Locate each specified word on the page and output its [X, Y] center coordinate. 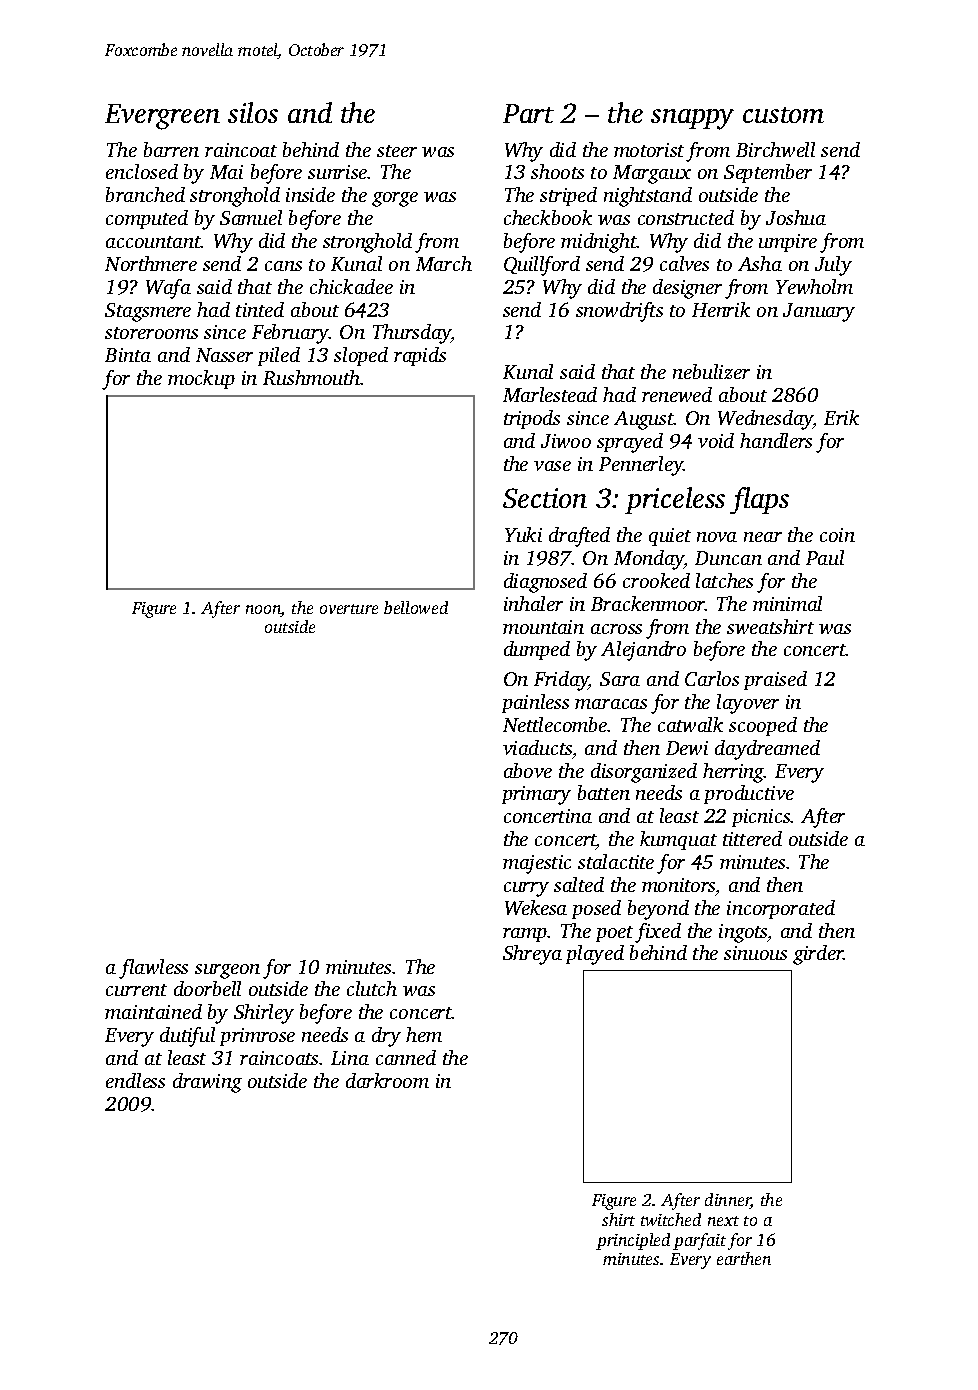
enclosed [142, 171]
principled [633, 1241]
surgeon [227, 971]
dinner [728, 1201]
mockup [201, 379]
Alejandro [643, 651]
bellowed [416, 607]
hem [424, 1034]
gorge [395, 199]
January [819, 312]
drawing [207, 1083]
